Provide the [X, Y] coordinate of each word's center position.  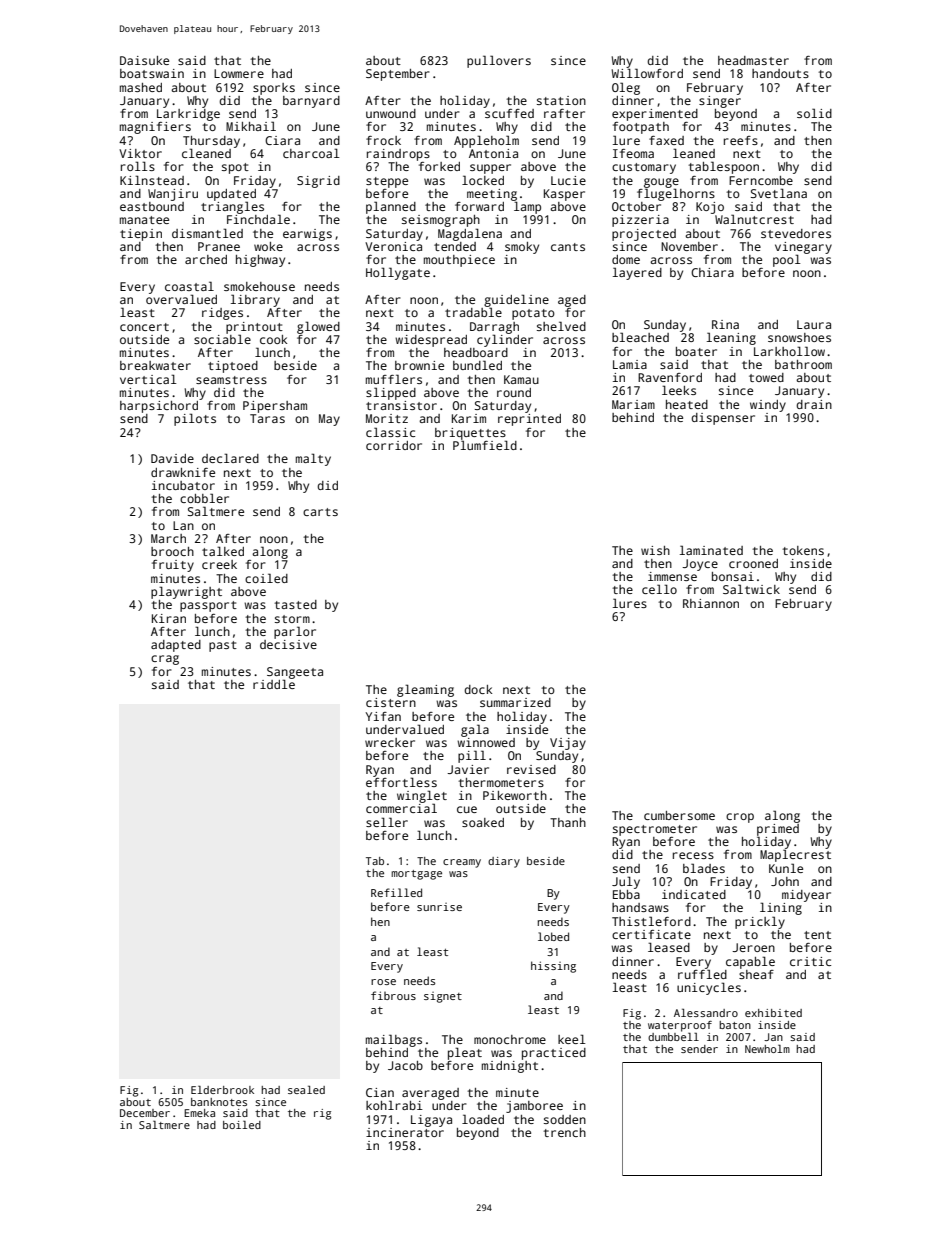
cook [273, 339]
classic [390, 432]
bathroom [803, 364]
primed [778, 830]
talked [223, 551]
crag [165, 660]
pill [472, 756]
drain [814, 404]
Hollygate [398, 273]
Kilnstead [152, 180]
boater [696, 351]
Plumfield [485, 445]
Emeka [199, 1113]
